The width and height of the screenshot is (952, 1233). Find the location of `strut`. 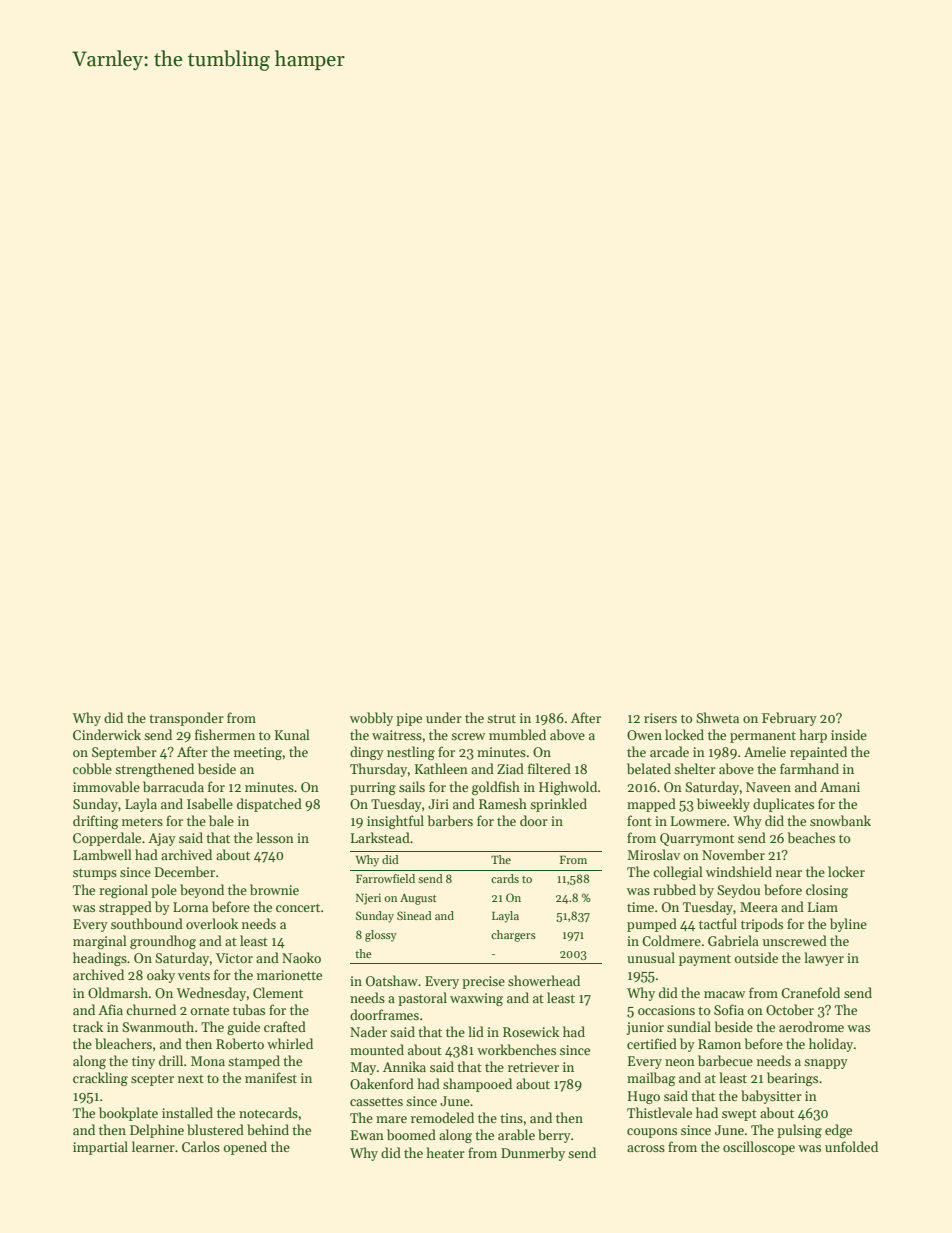

strut is located at coordinates (501, 718).
